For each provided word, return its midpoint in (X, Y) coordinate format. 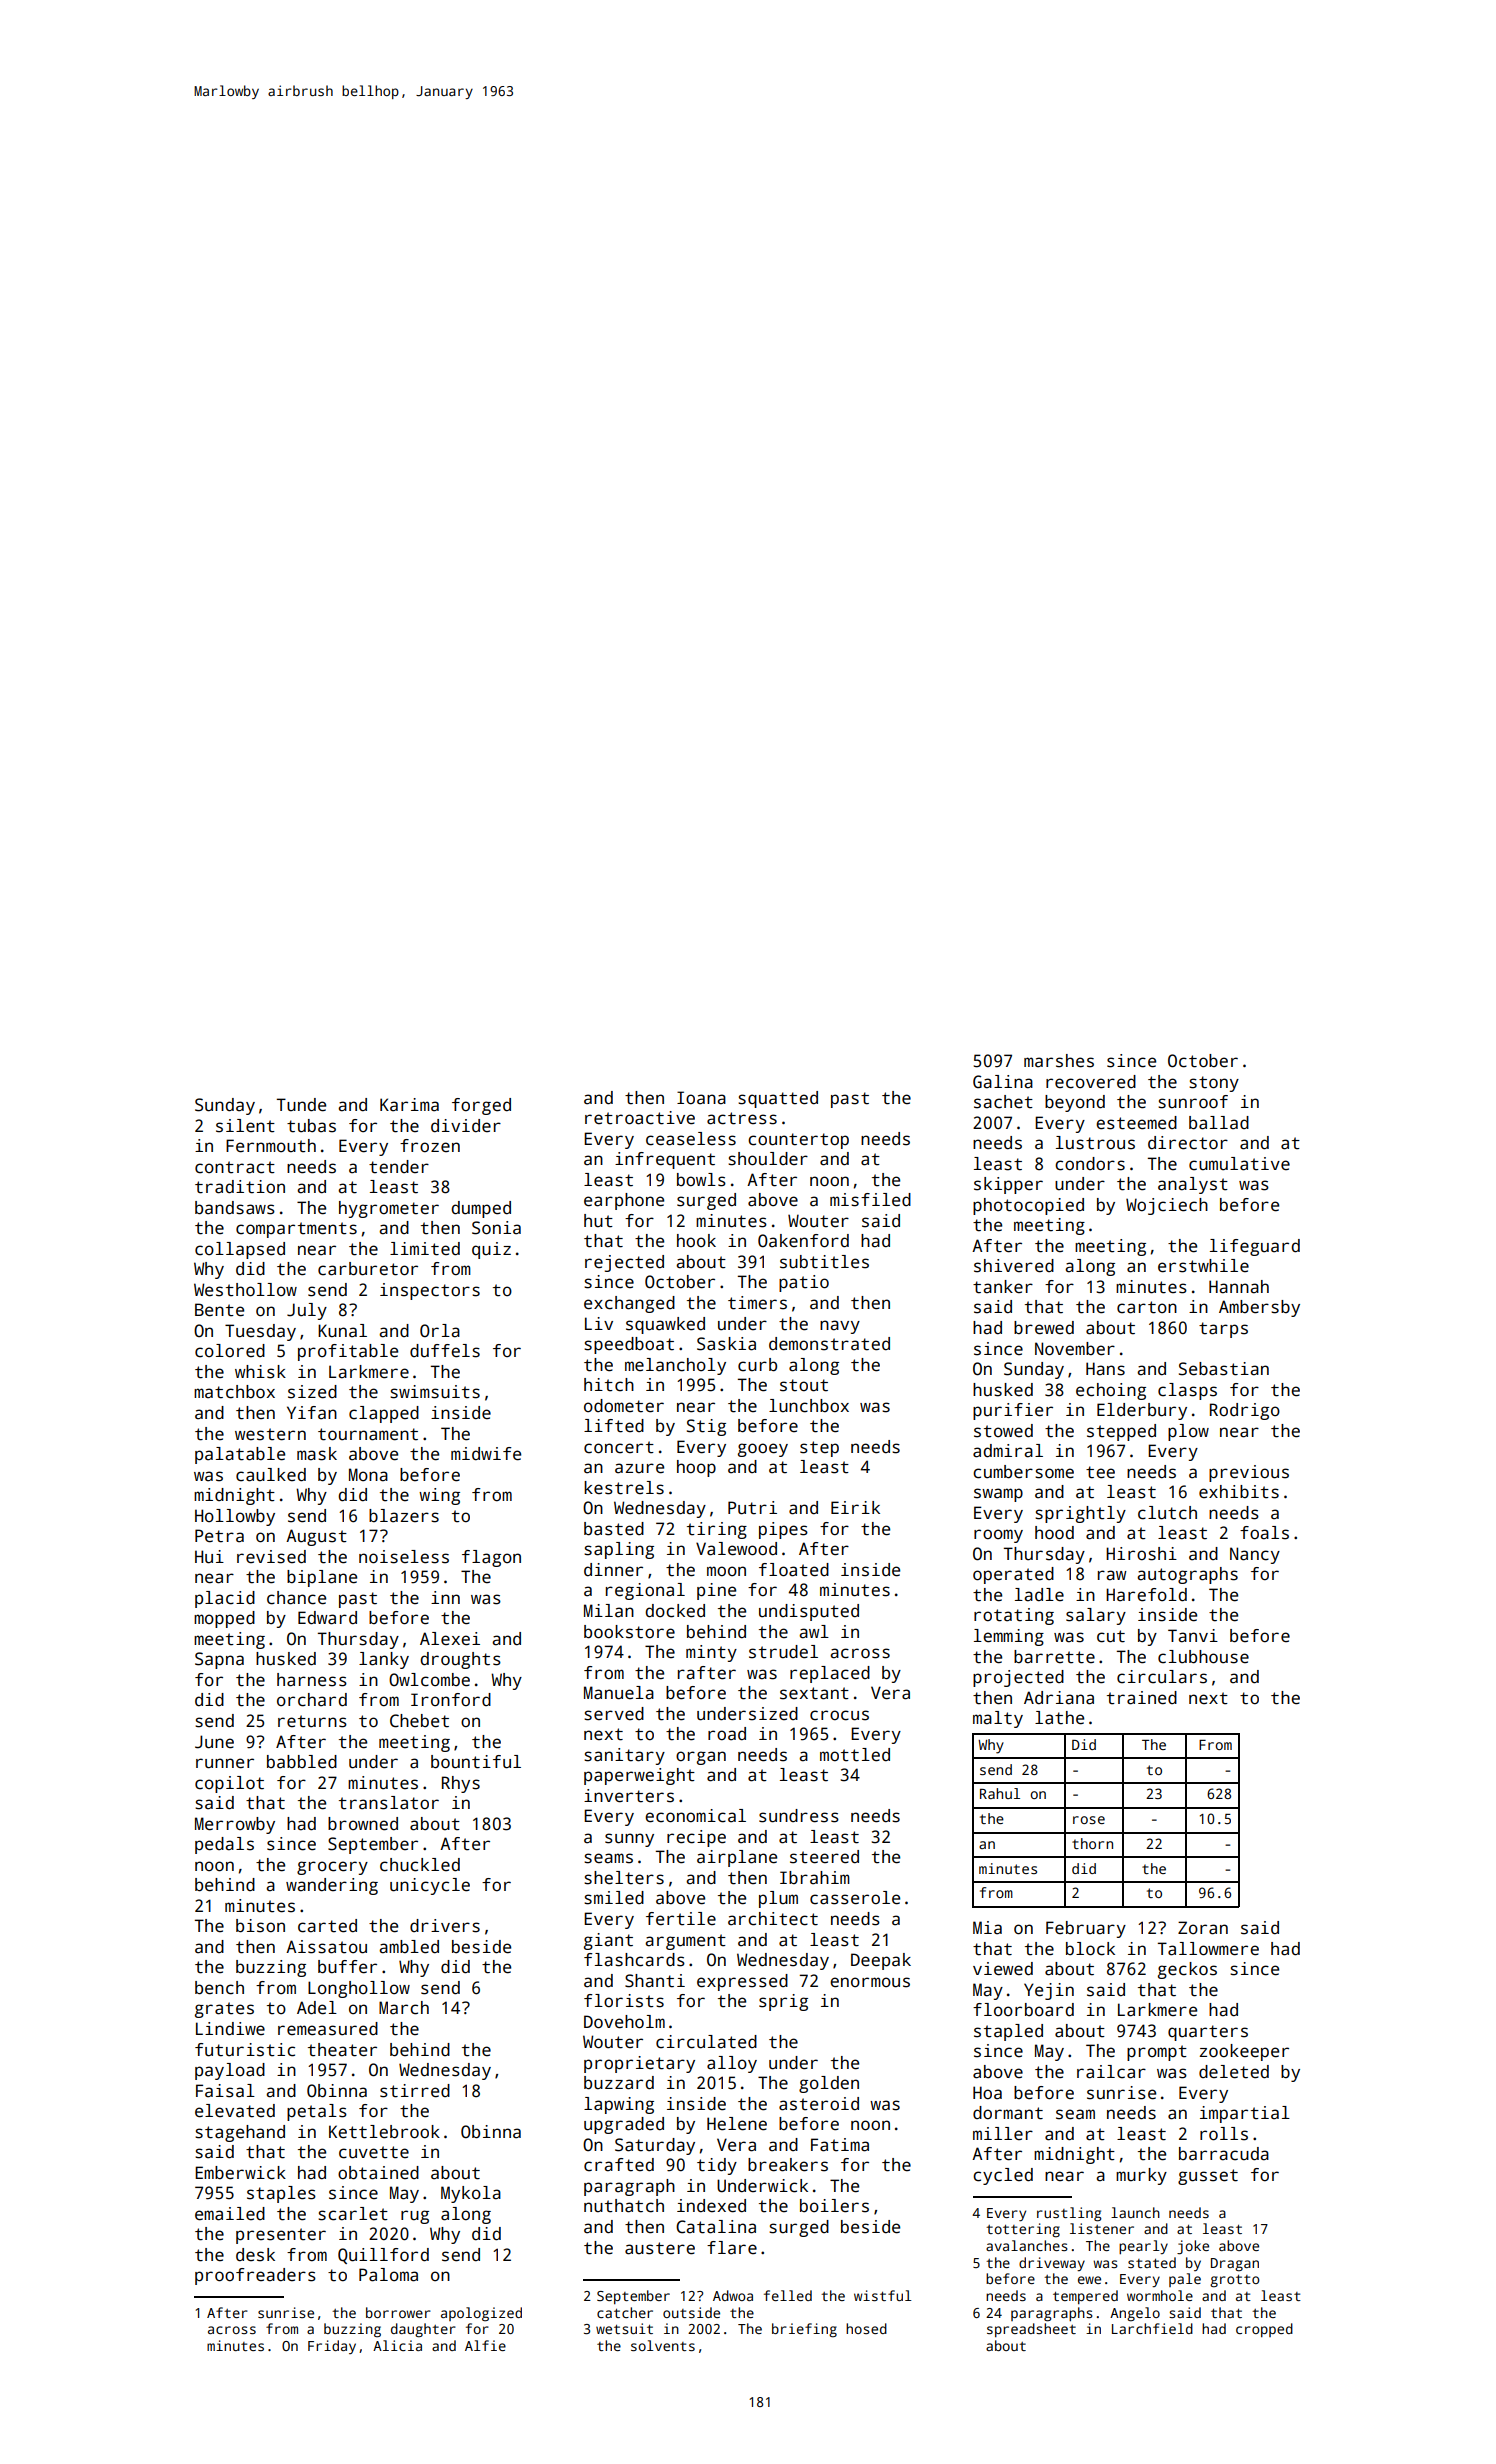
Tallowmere (1208, 1949)
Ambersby (1259, 1308)
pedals (224, 1845)
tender (399, 1167)
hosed (866, 2328)
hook (696, 1241)
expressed (742, 1982)
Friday (332, 2347)
